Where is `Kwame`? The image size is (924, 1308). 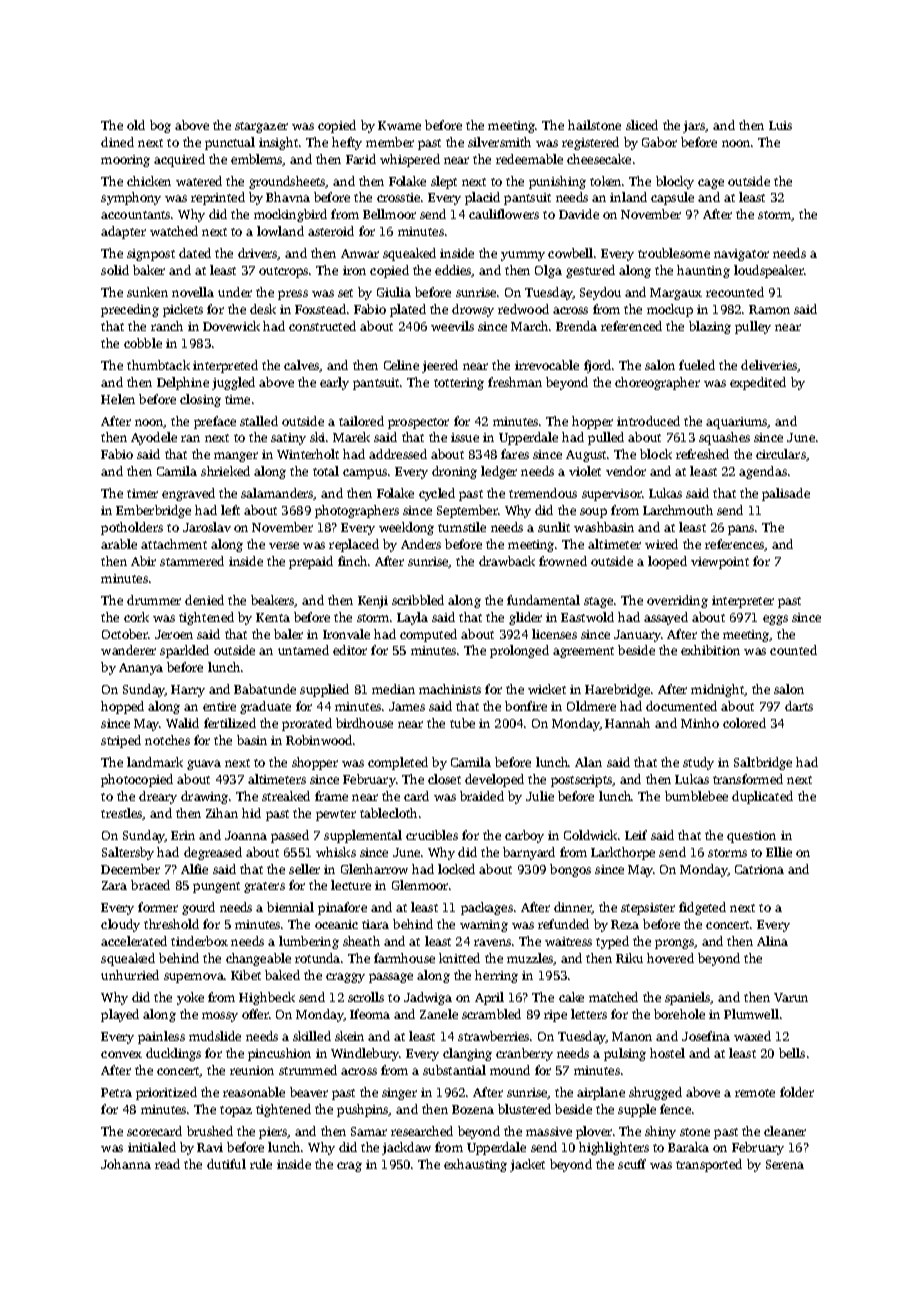
Kwame is located at coordinates (399, 125).
